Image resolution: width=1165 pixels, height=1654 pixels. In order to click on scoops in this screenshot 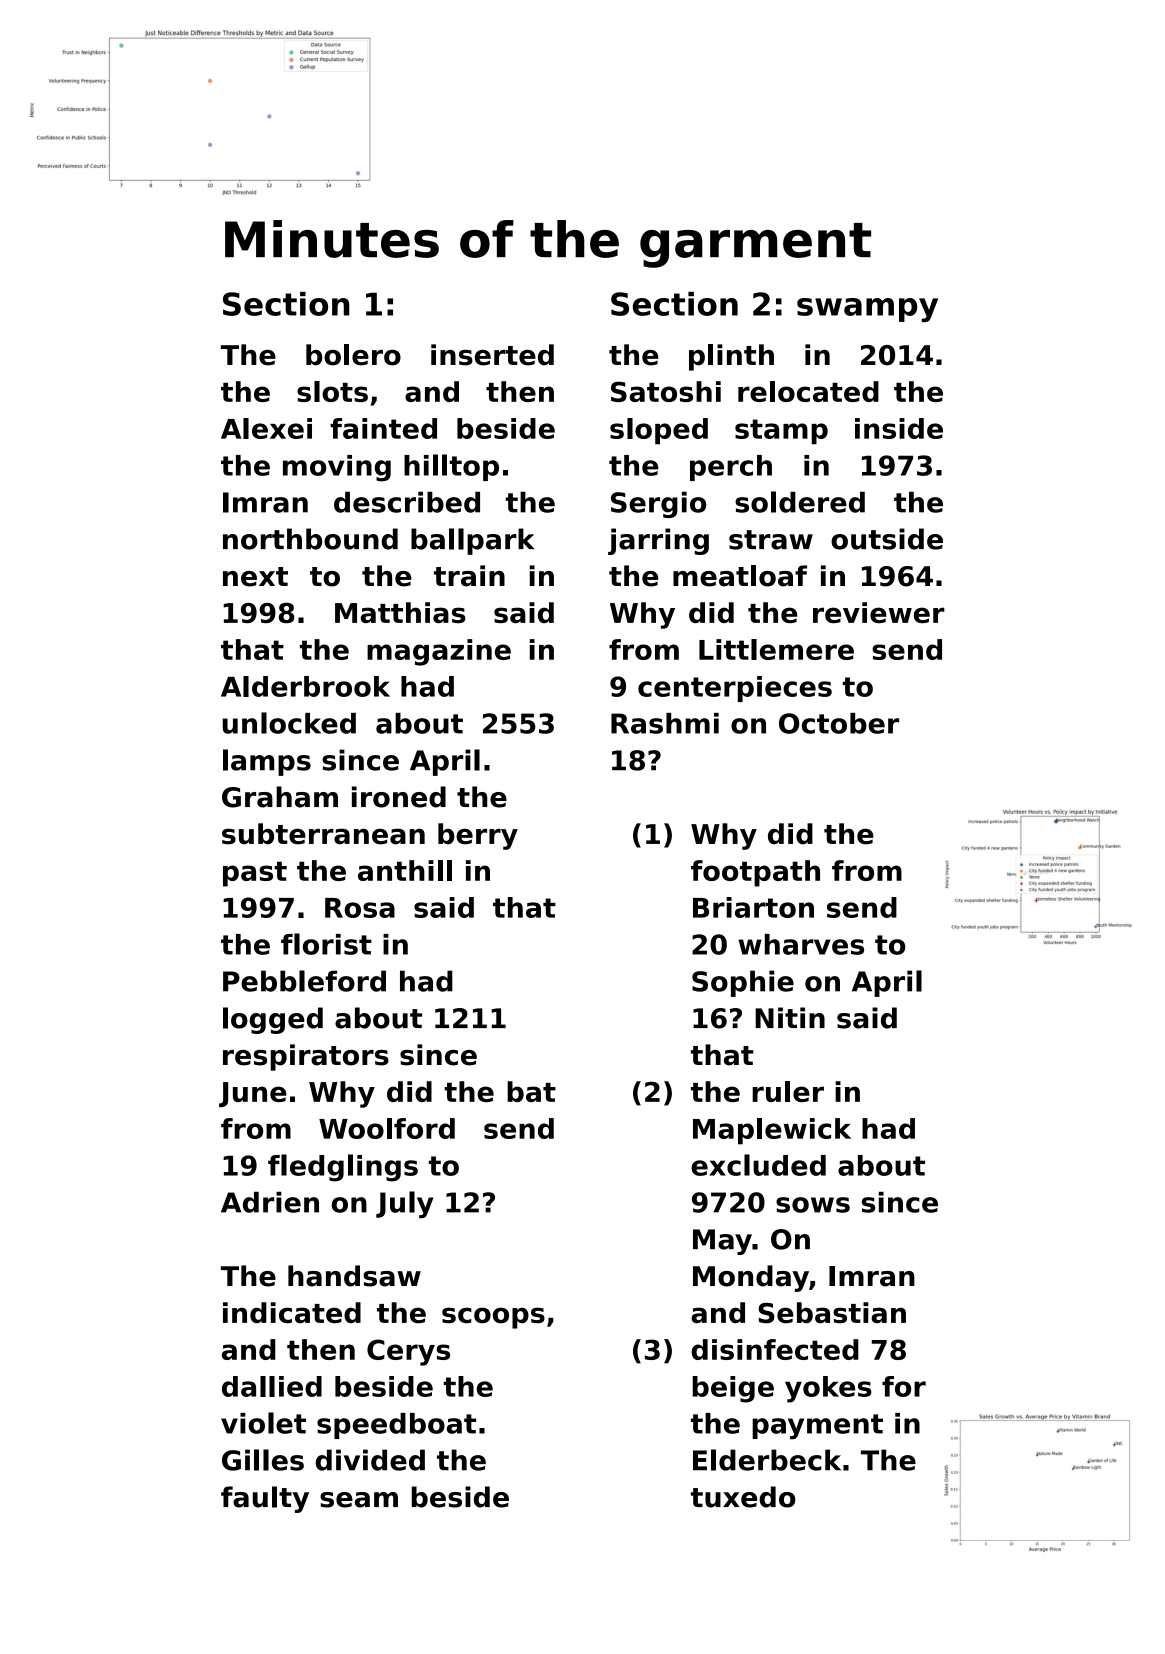, I will do `click(493, 1318)`.
